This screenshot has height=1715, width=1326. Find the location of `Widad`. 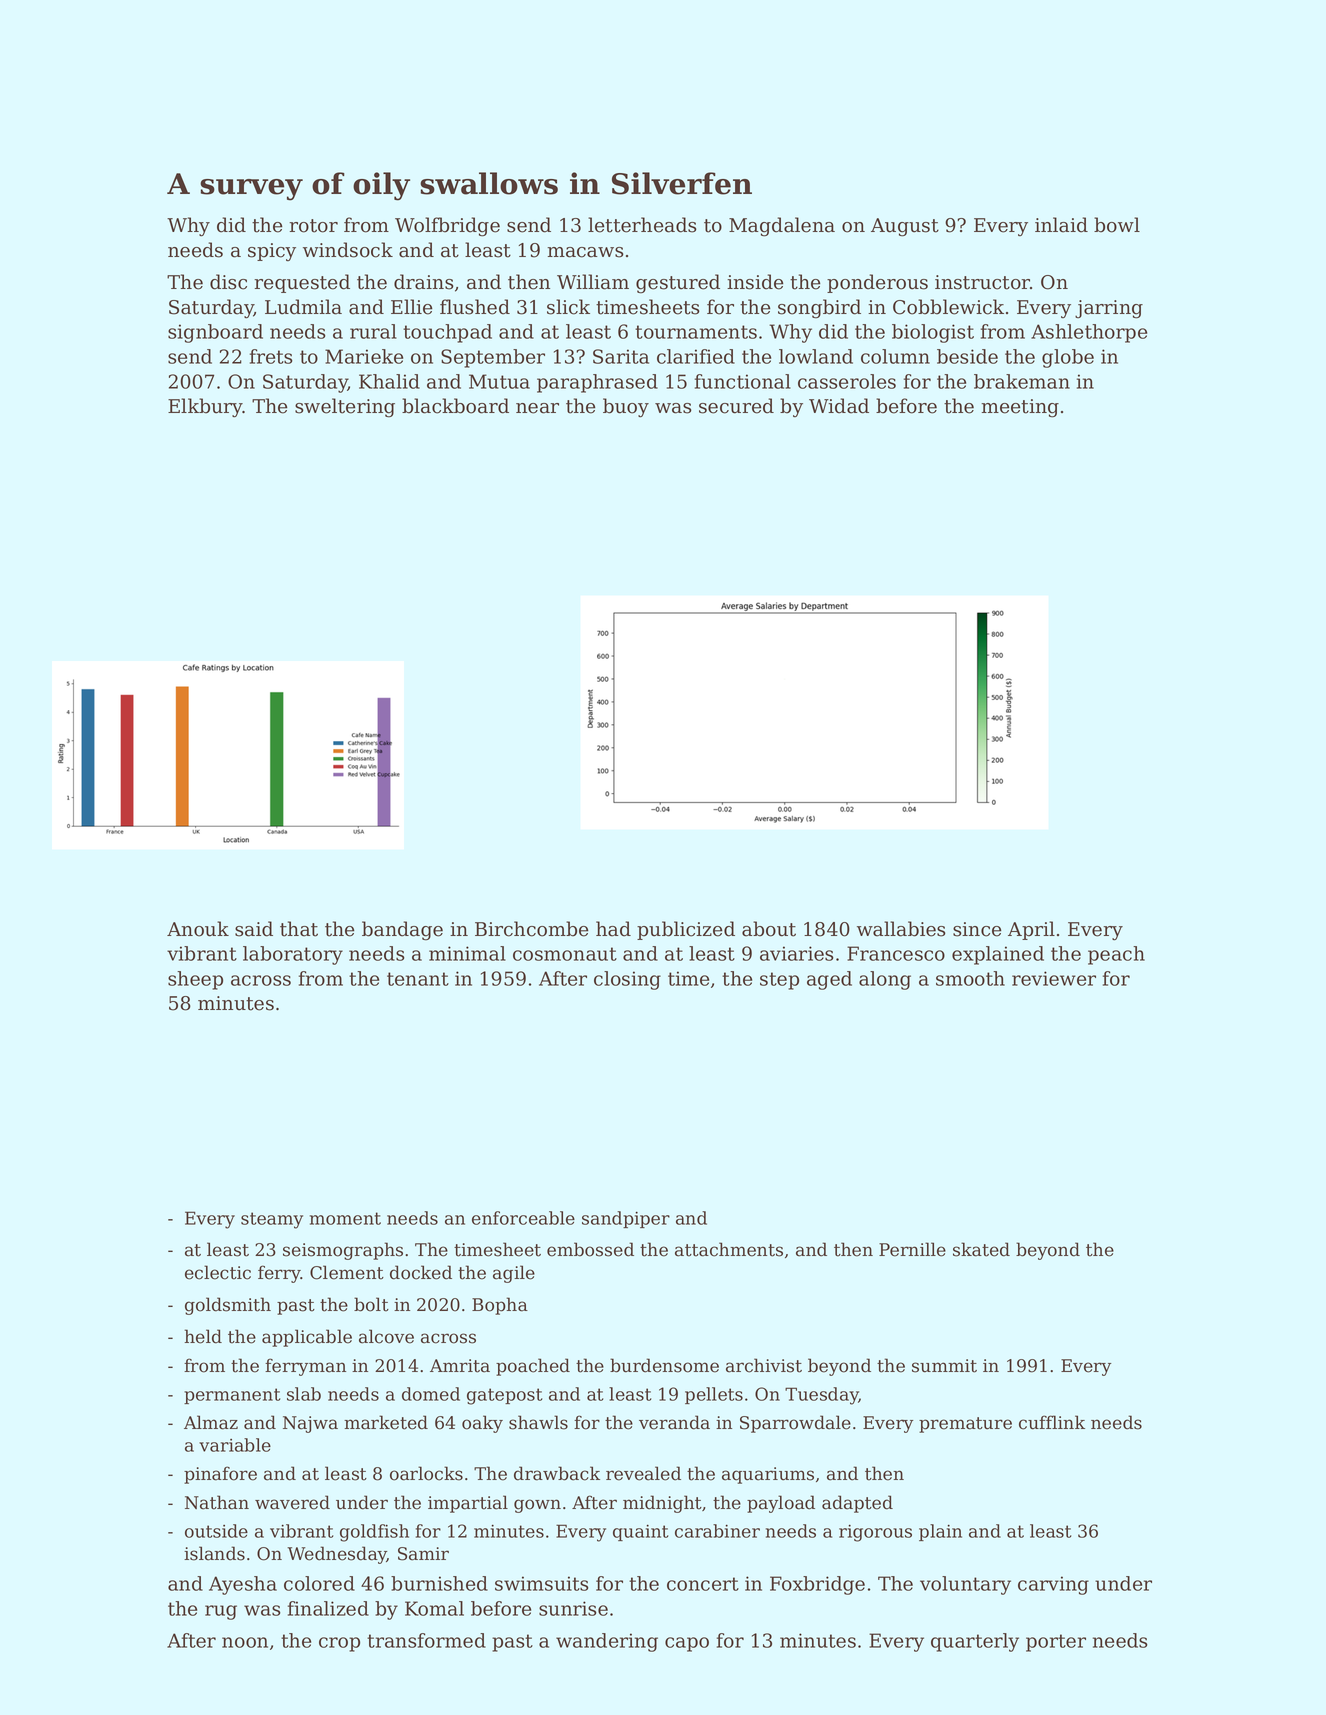

Widad is located at coordinates (839, 406).
